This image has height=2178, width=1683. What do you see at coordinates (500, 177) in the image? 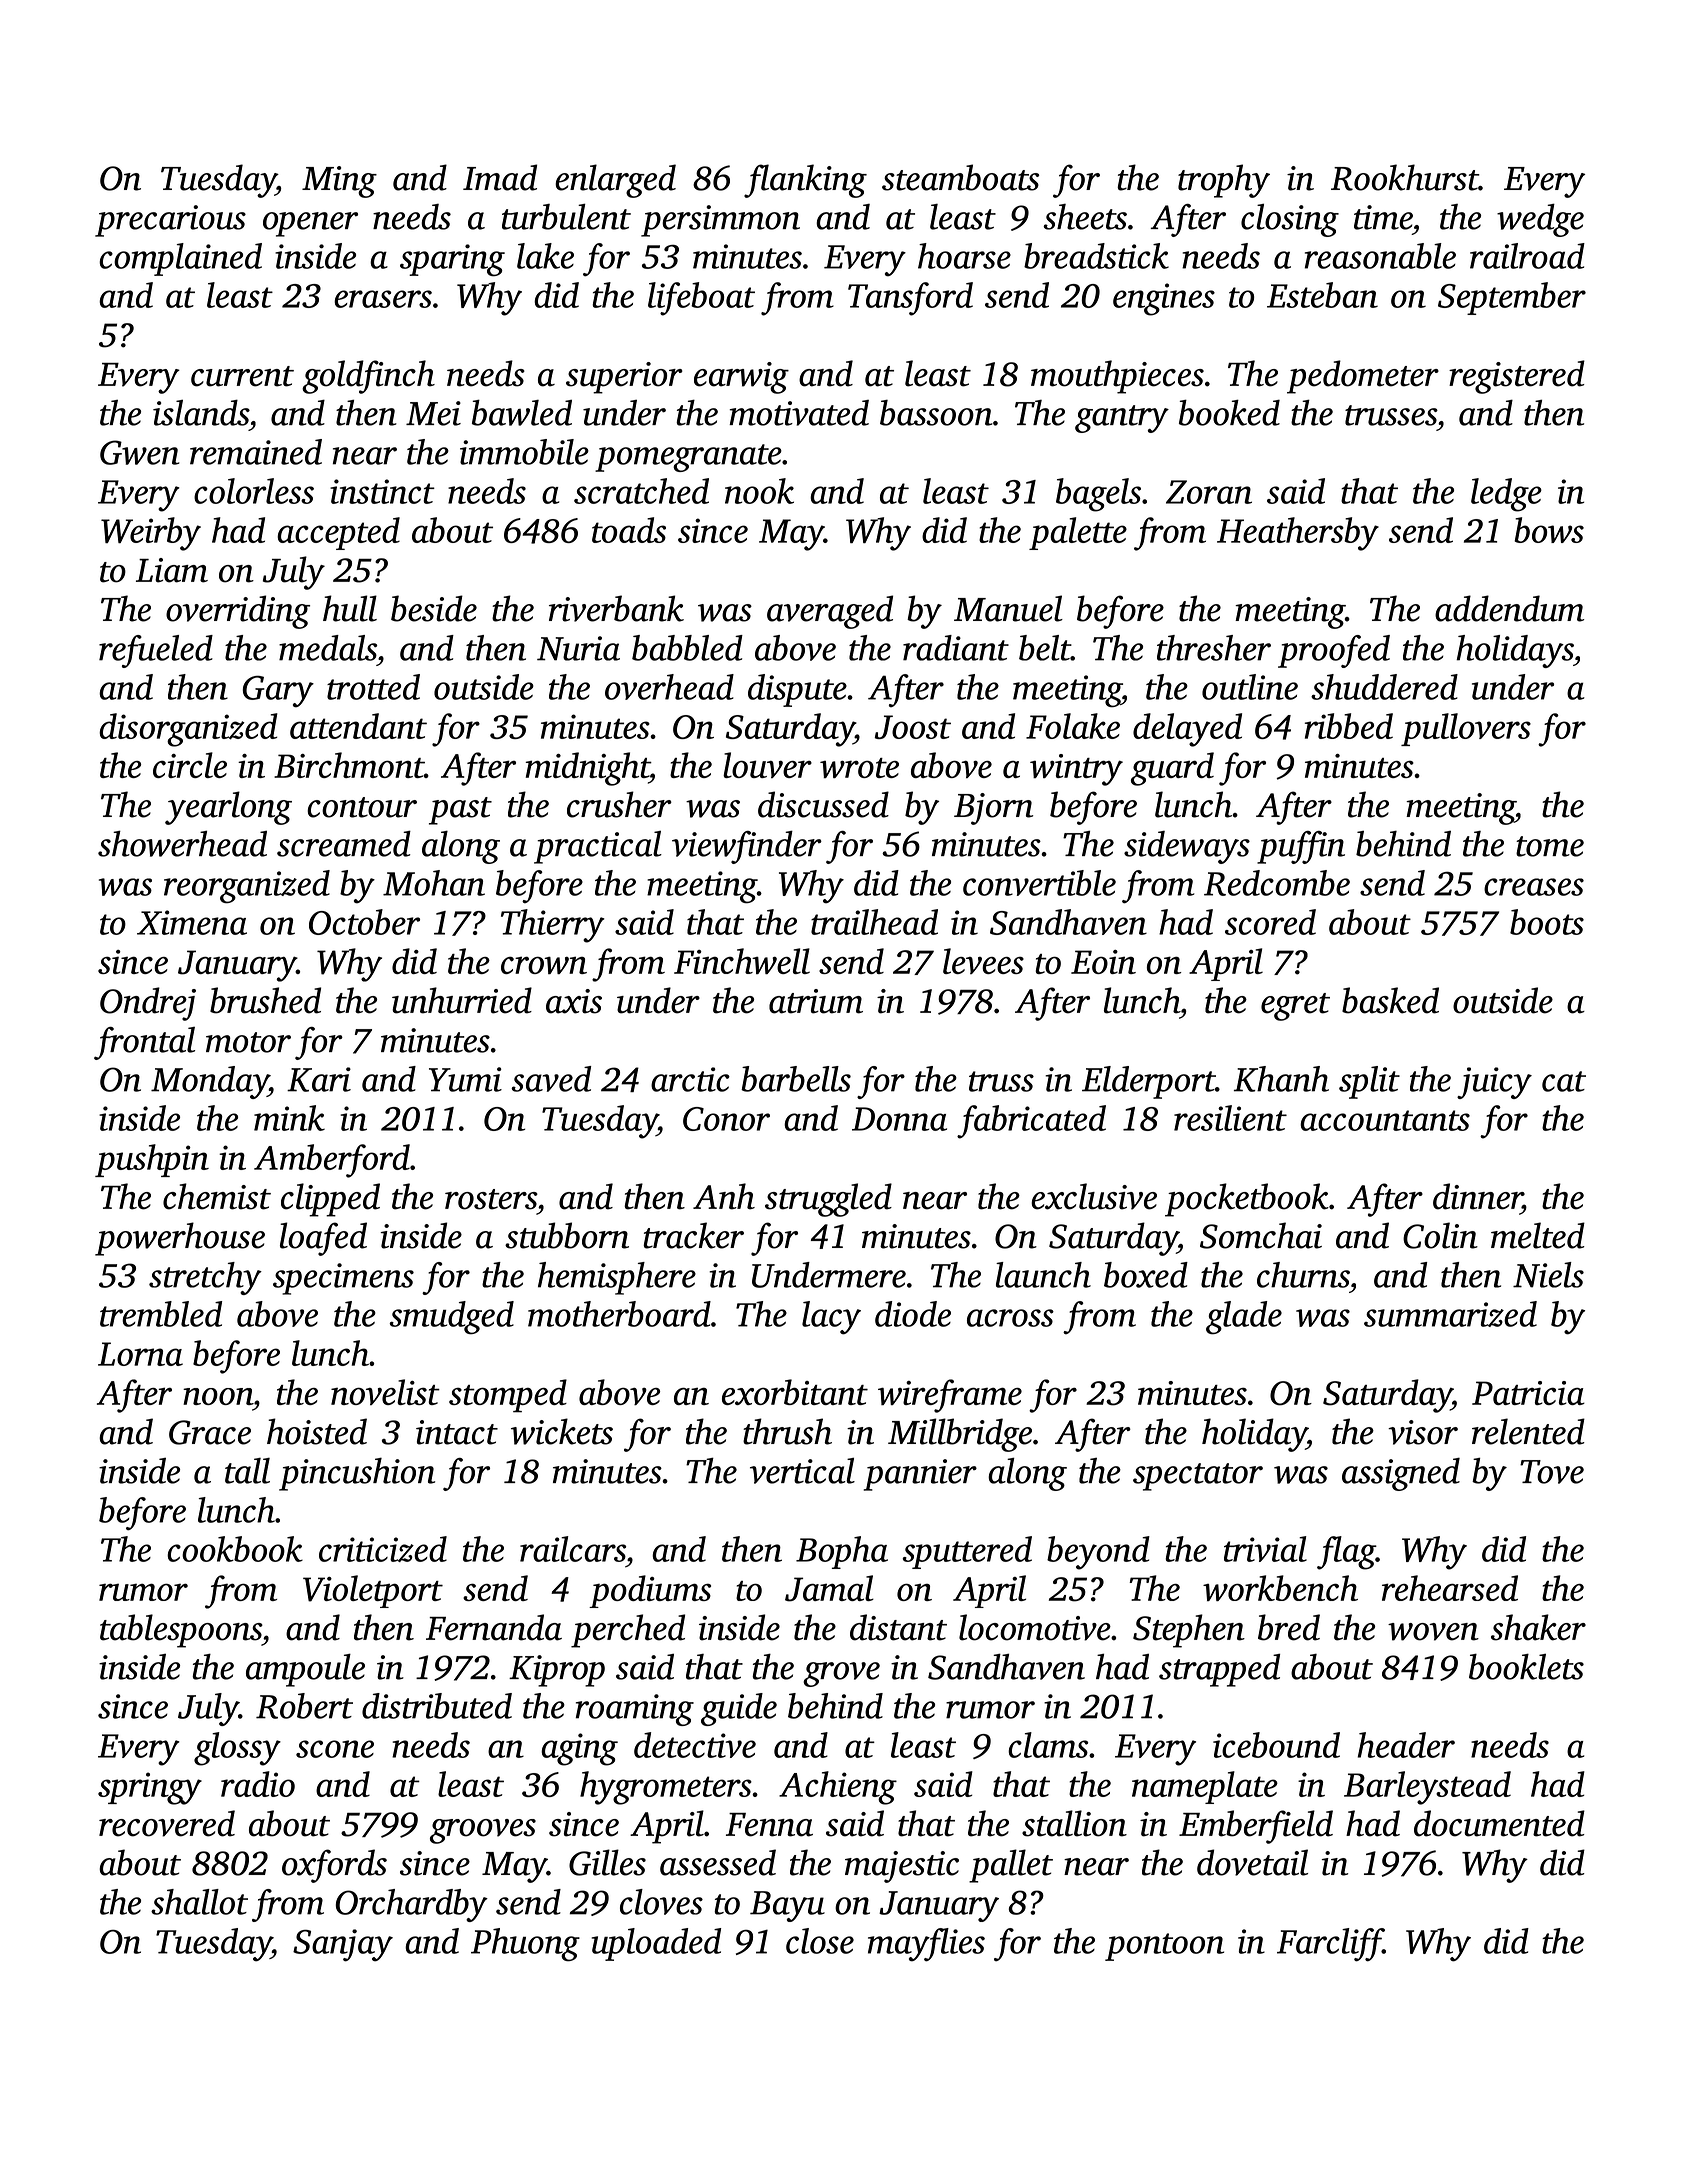
I see `Imad` at bounding box center [500, 177].
